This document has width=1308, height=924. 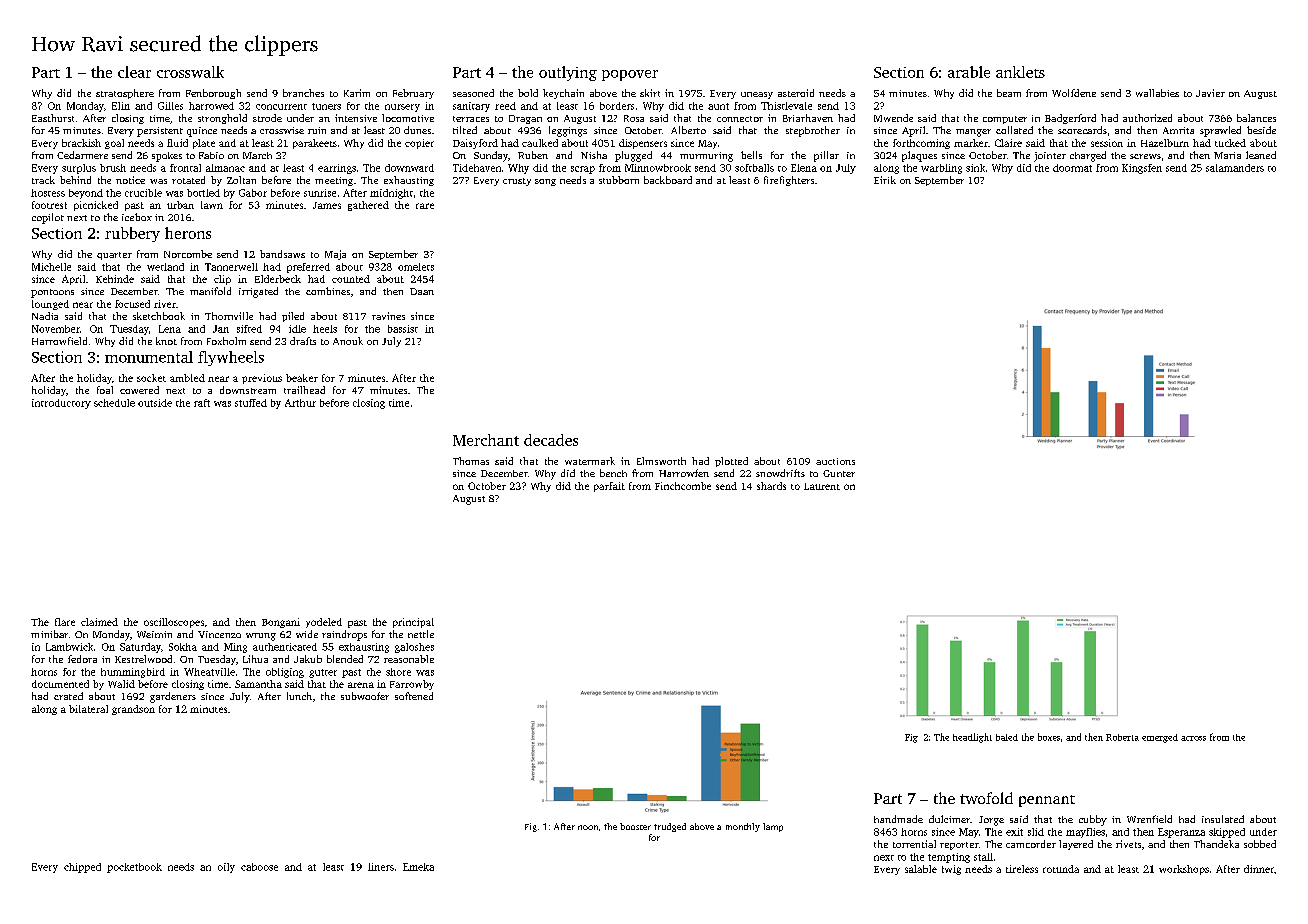 What do you see at coordinates (839, 473) in the document?
I see `Gunter` at bounding box center [839, 473].
